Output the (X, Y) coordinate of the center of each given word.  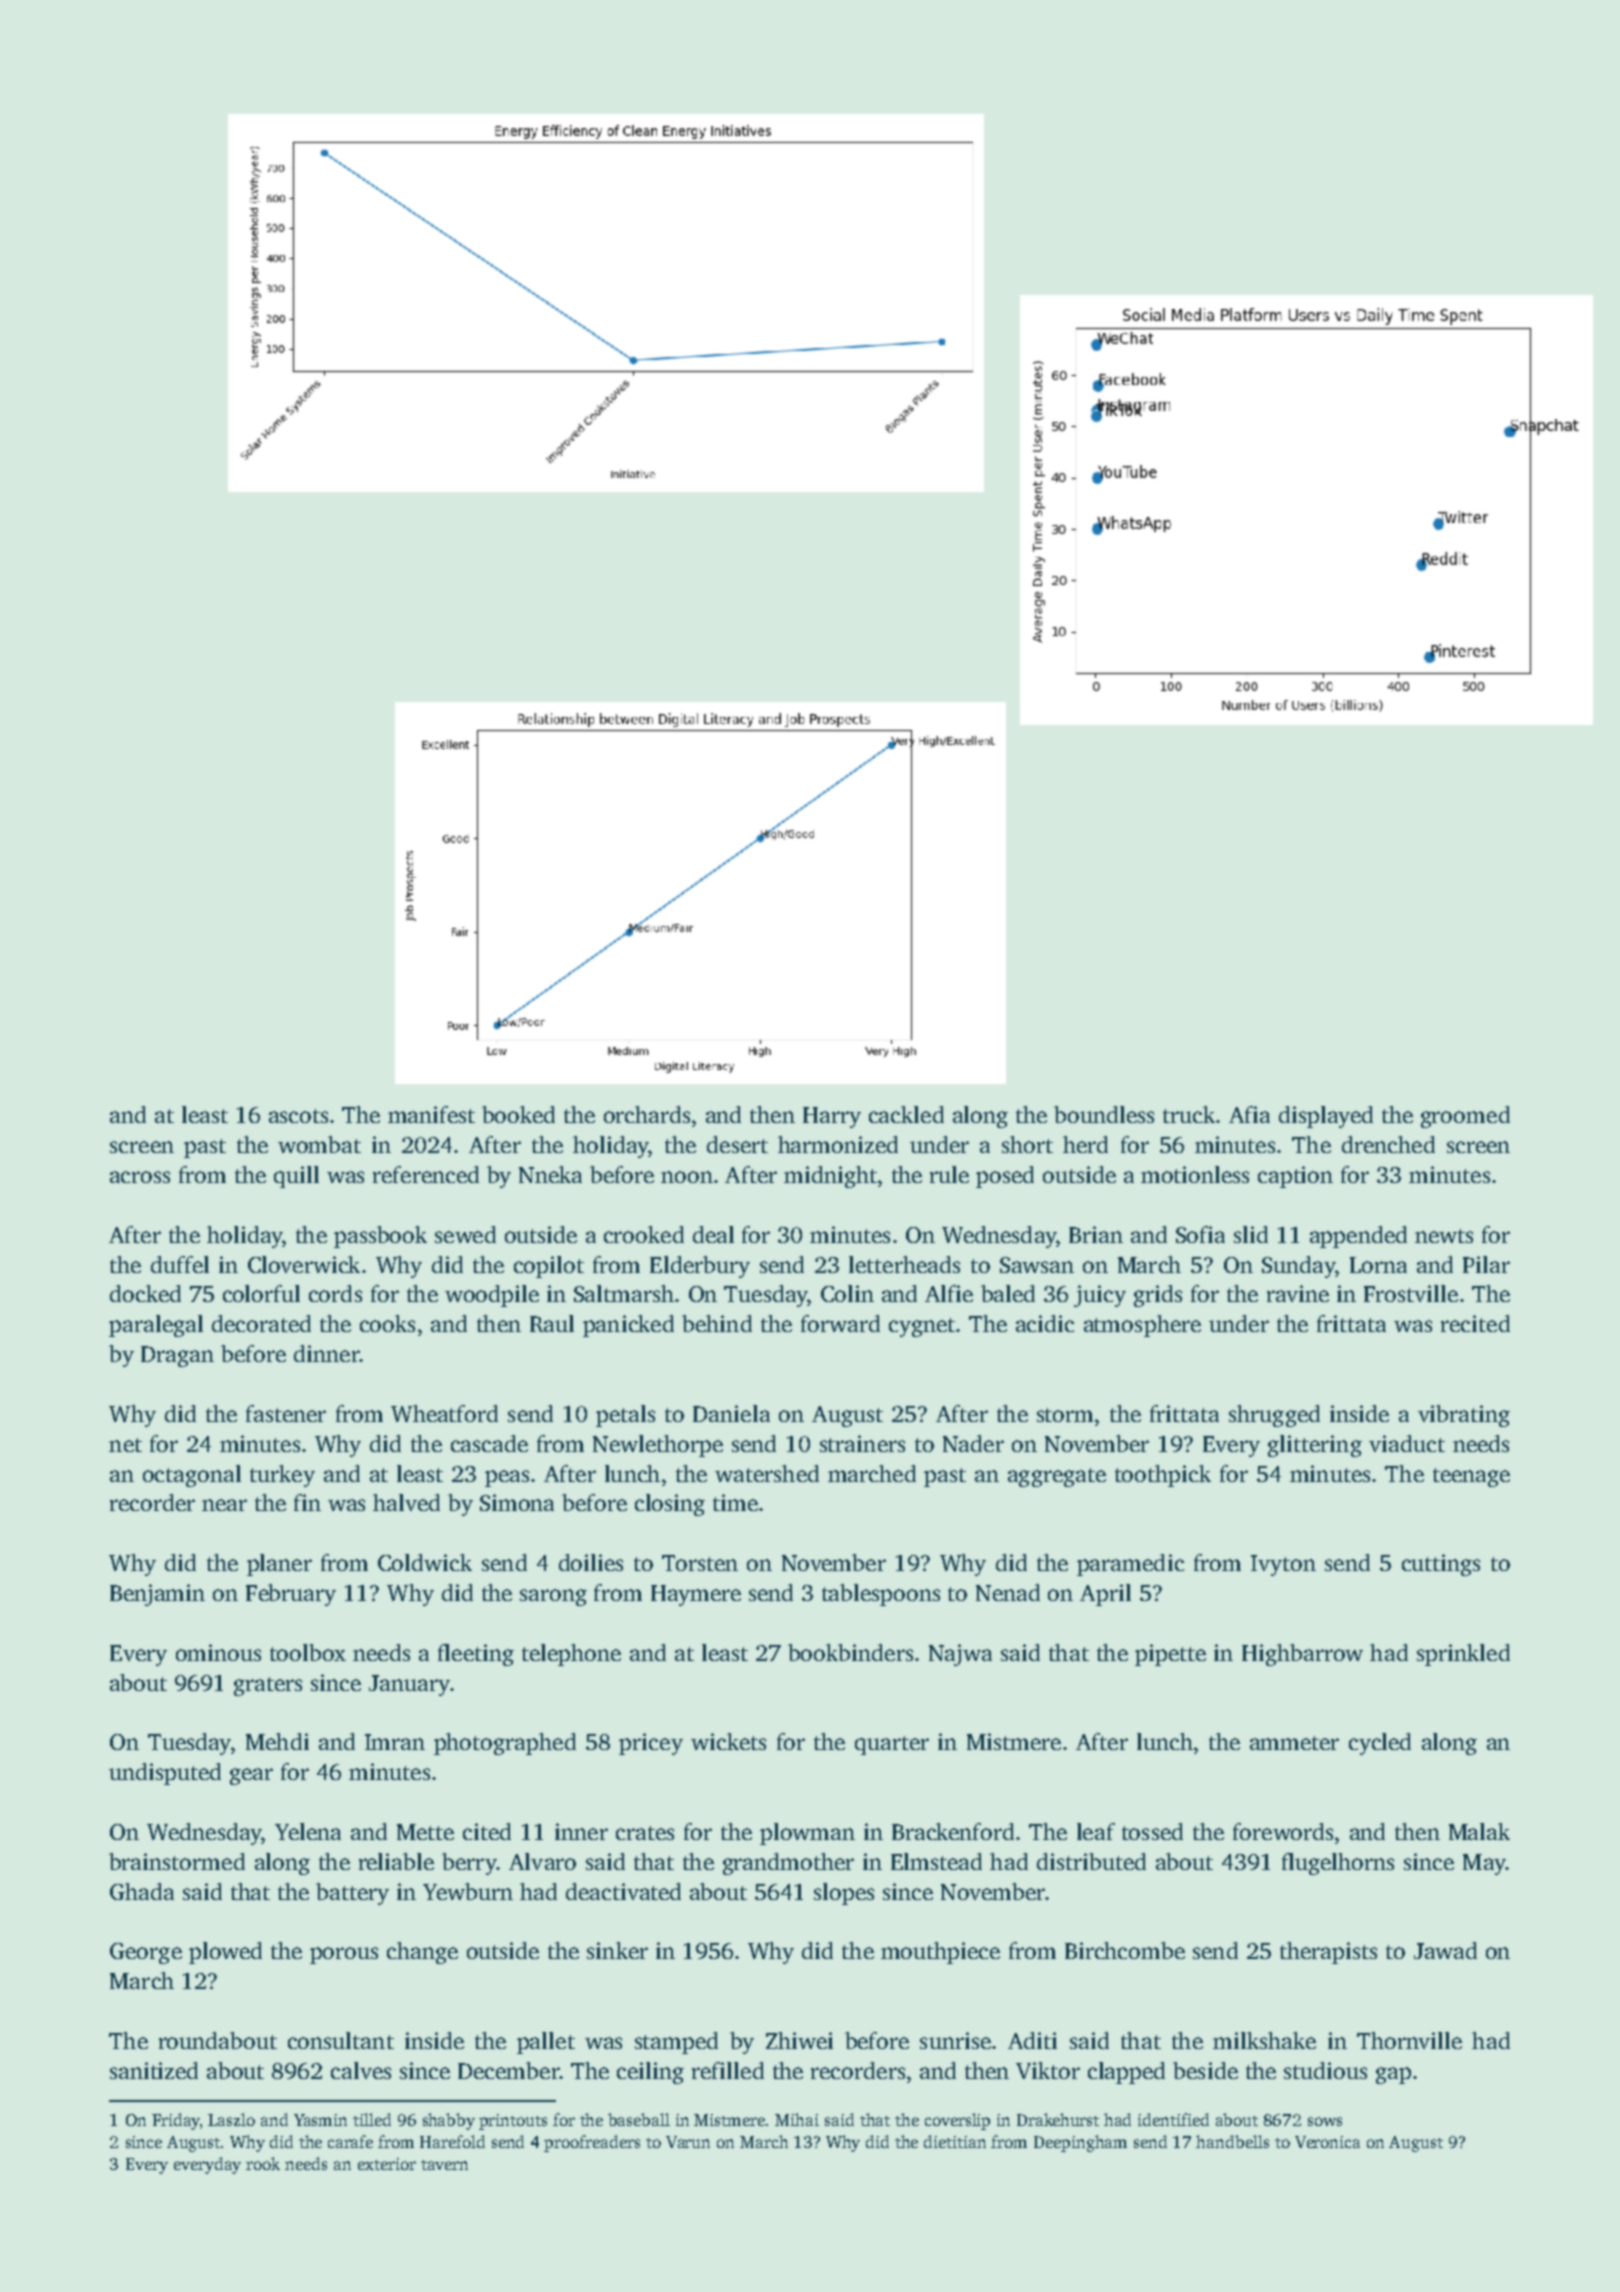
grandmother (788, 1864)
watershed (767, 1473)
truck (1189, 1114)
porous (344, 1955)
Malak (1479, 1831)
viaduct (1407, 1443)
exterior (387, 2164)
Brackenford (953, 1831)
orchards (647, 1114)
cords (335, 1293)
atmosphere (1142, 1326)
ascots (298, 1116)
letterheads (904, 1264)
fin (307, 1502)
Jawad (1445, 1950)
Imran (395, 1742)
